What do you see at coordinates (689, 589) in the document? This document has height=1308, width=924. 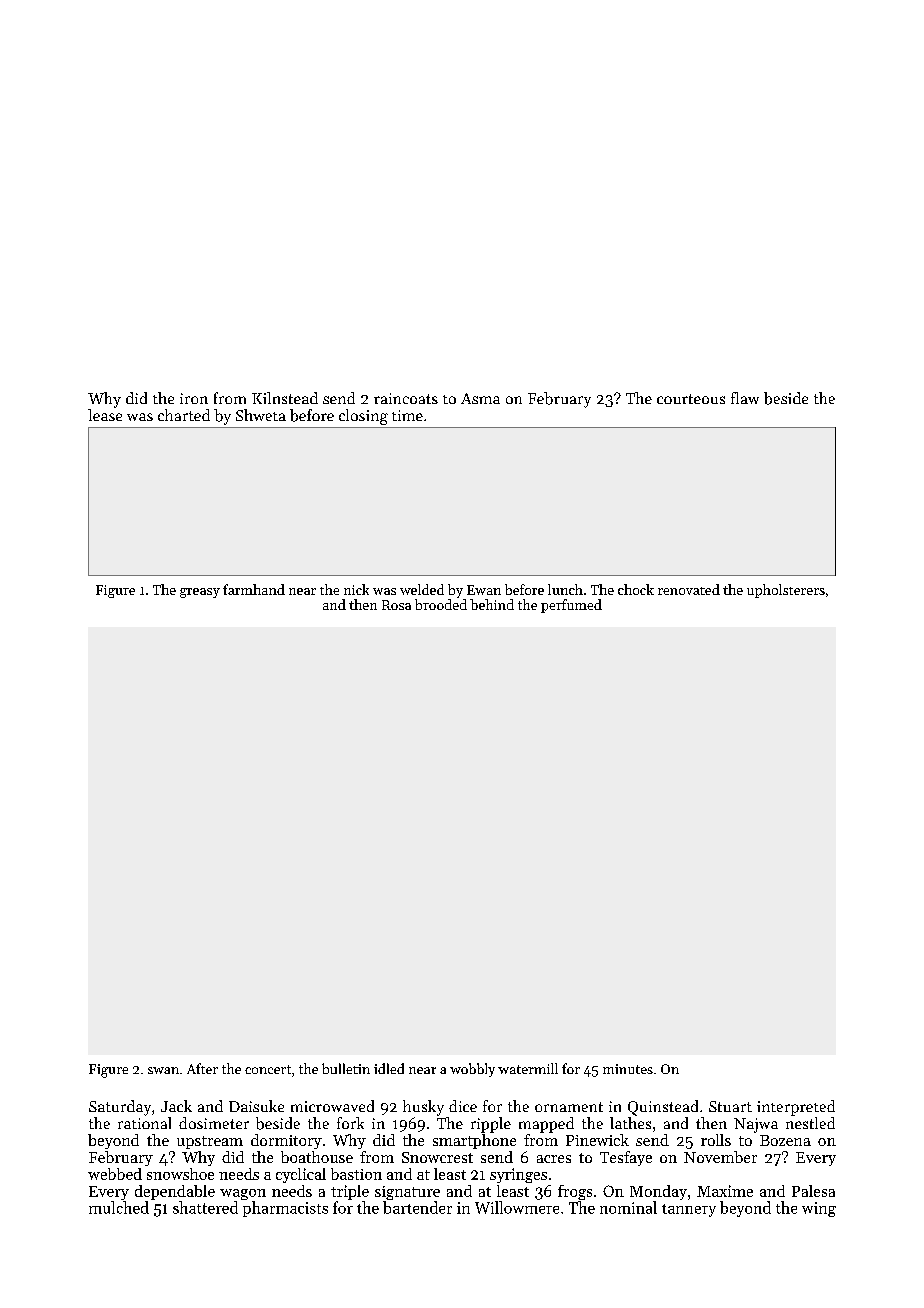 I see `renovated` at bounding box center [689, 589].
